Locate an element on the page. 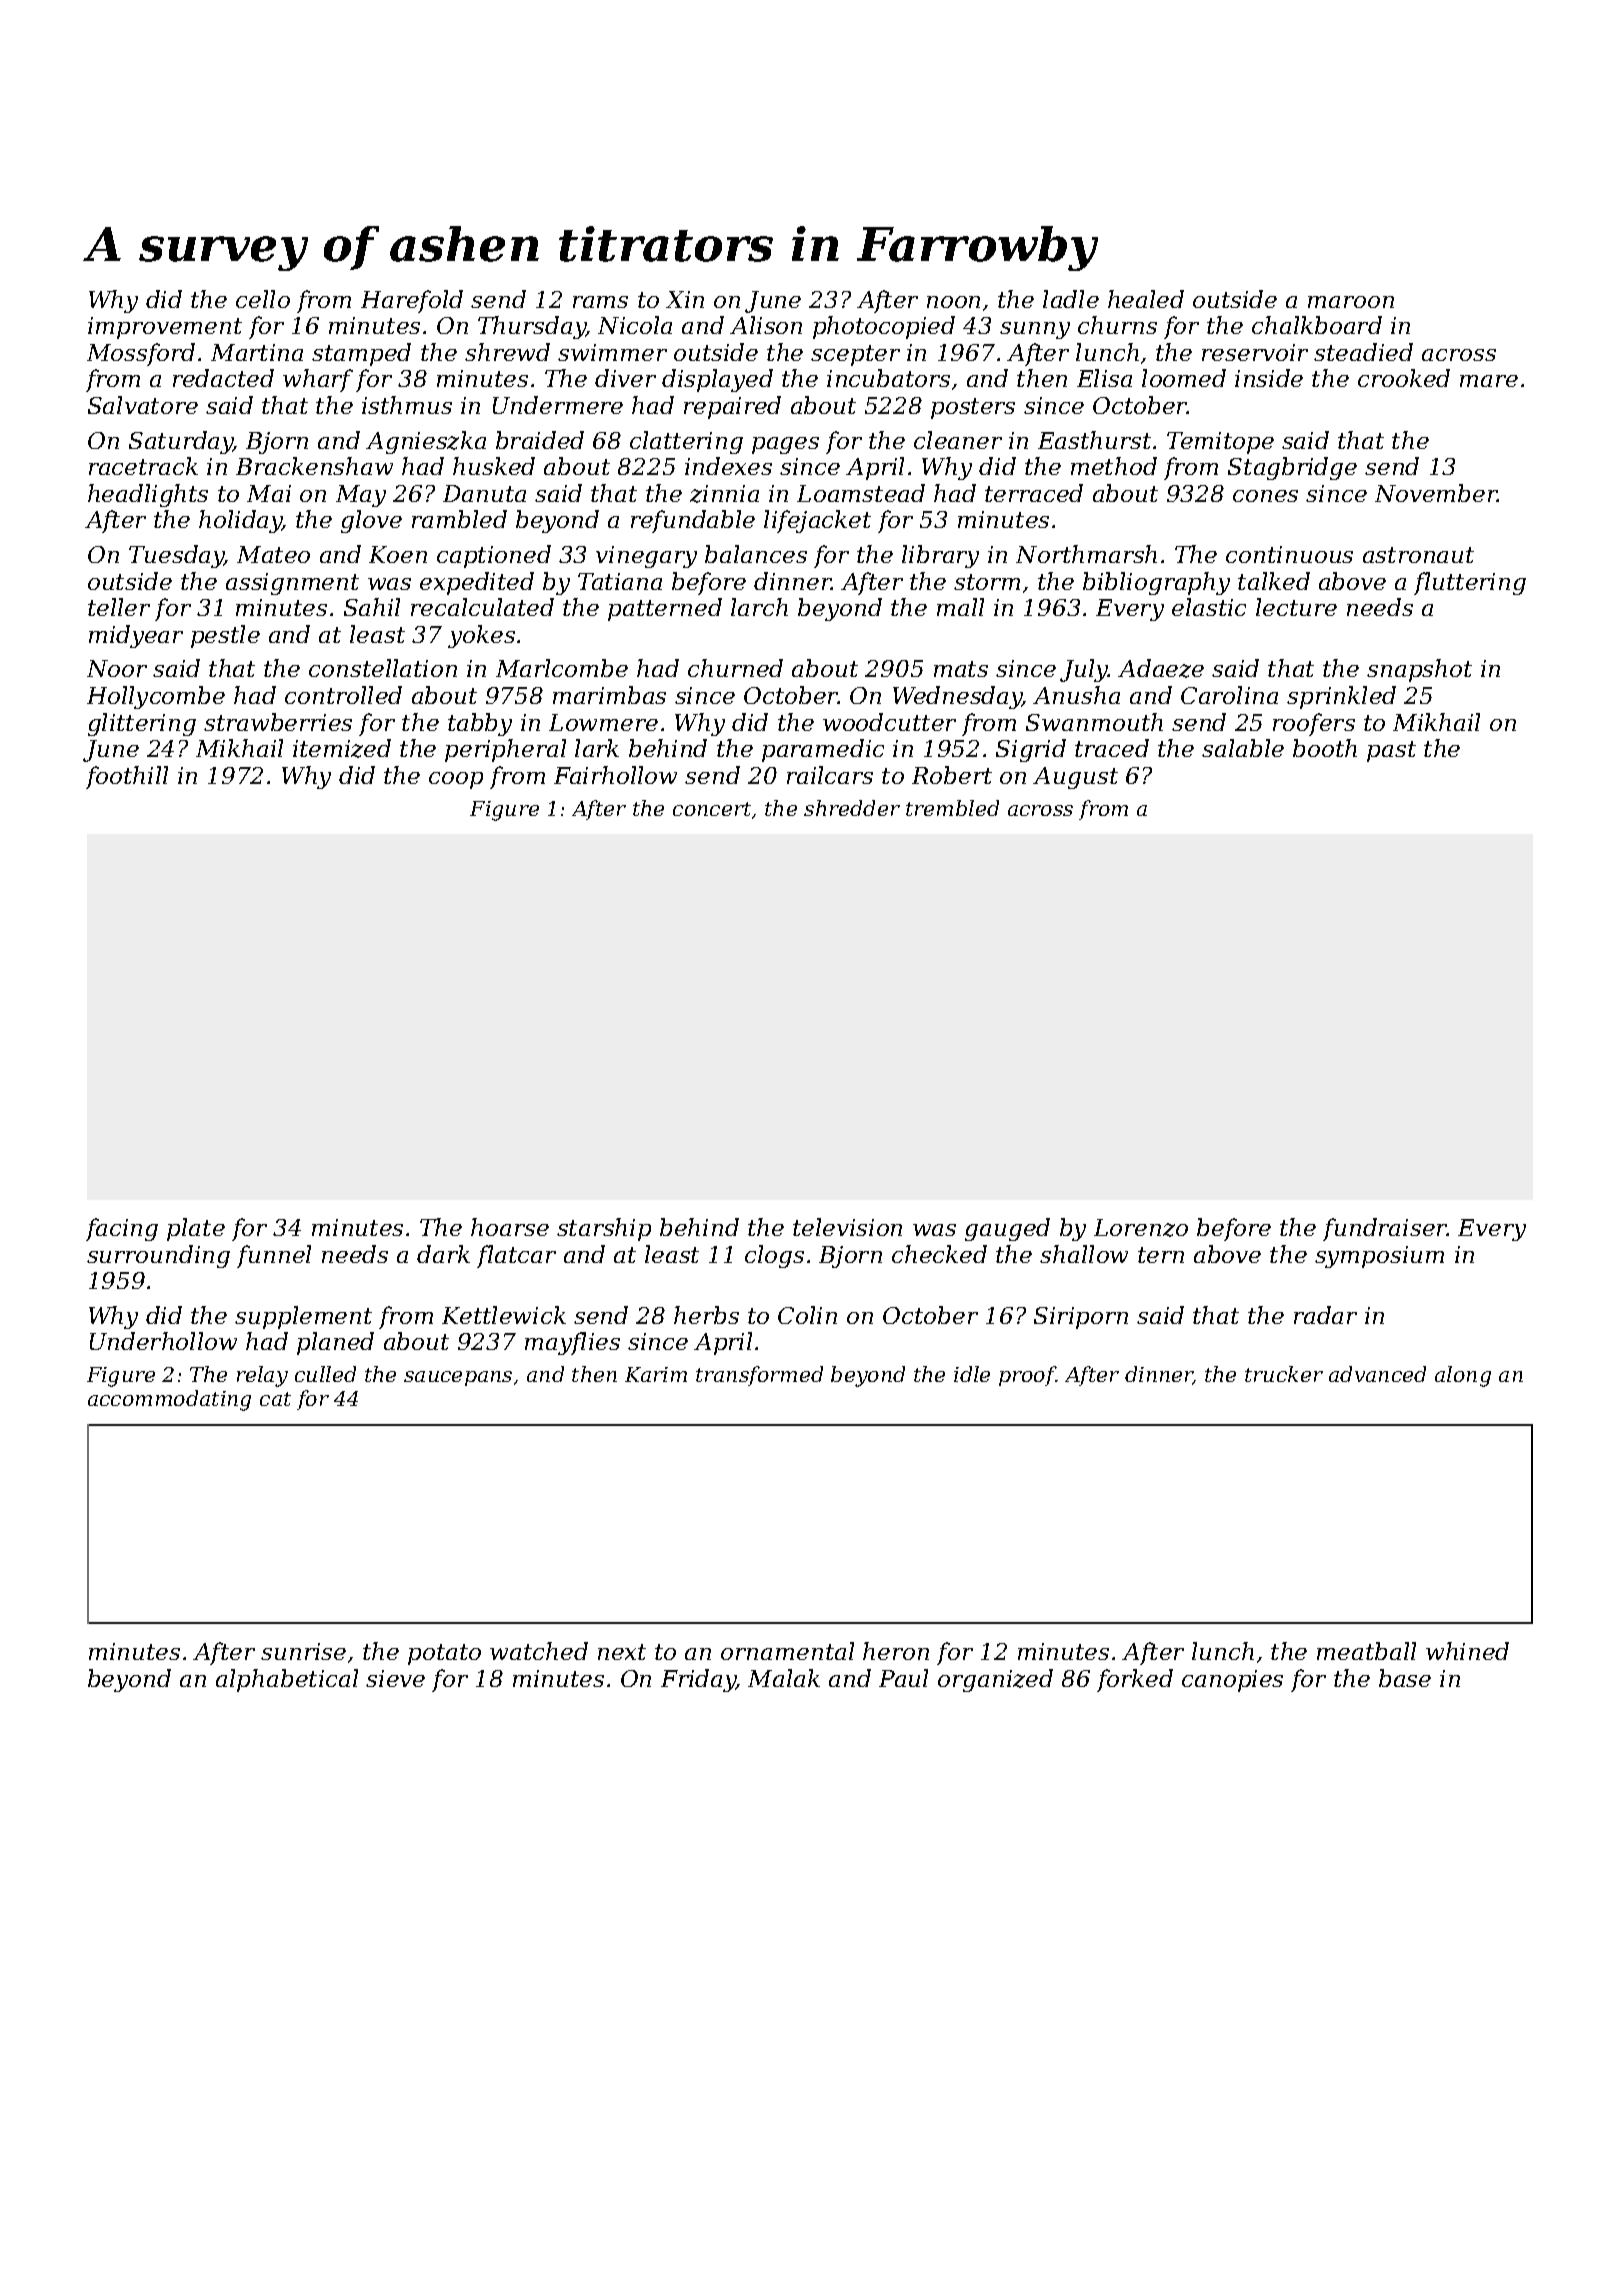 This image has width=1620, height=2292. healed is located at coordinates (1146, 299).
